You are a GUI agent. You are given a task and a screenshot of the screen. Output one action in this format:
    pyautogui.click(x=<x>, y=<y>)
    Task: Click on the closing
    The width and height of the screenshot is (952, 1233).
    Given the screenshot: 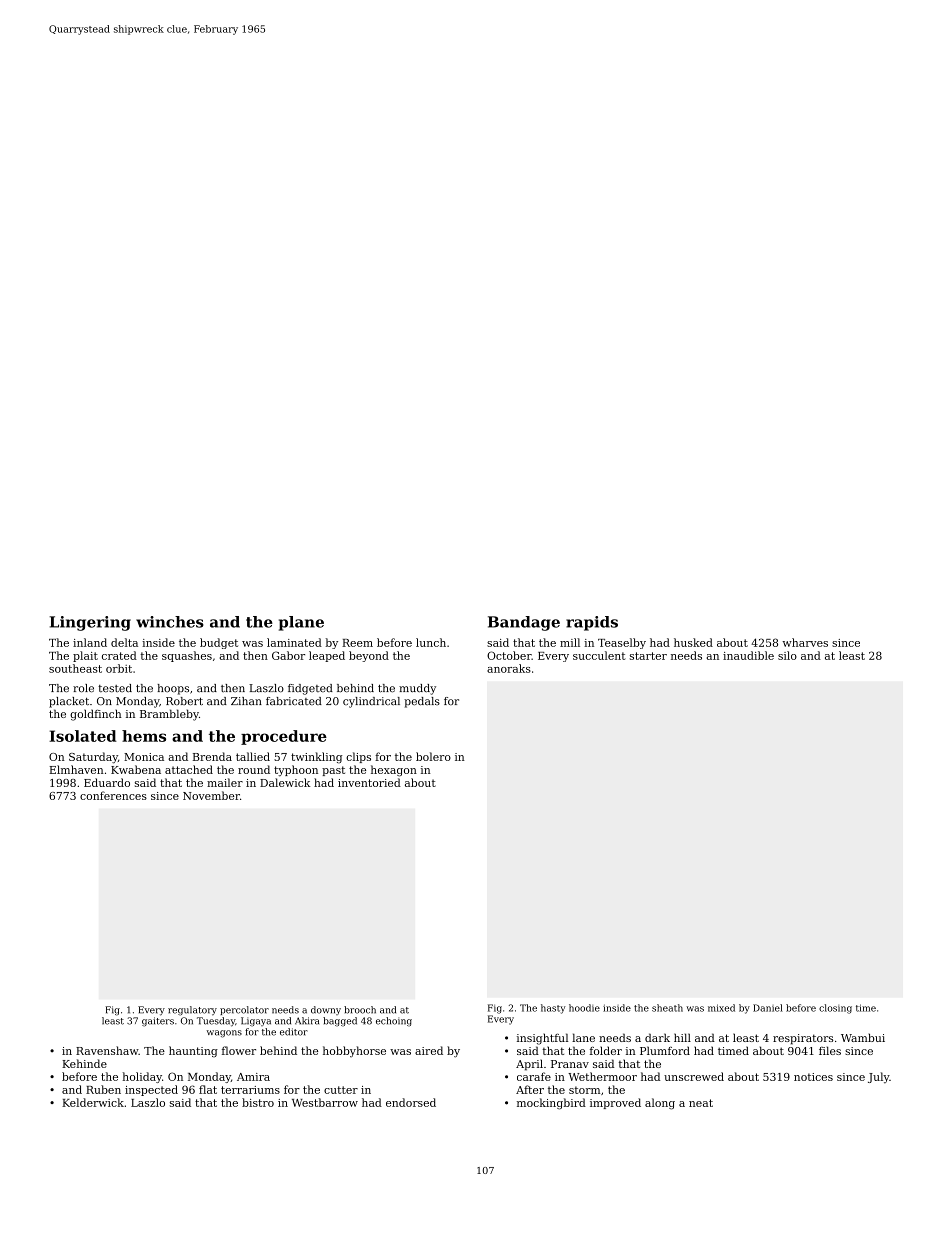 What is the action you would take?
    pyautogui.click(x=835, y=1009)
